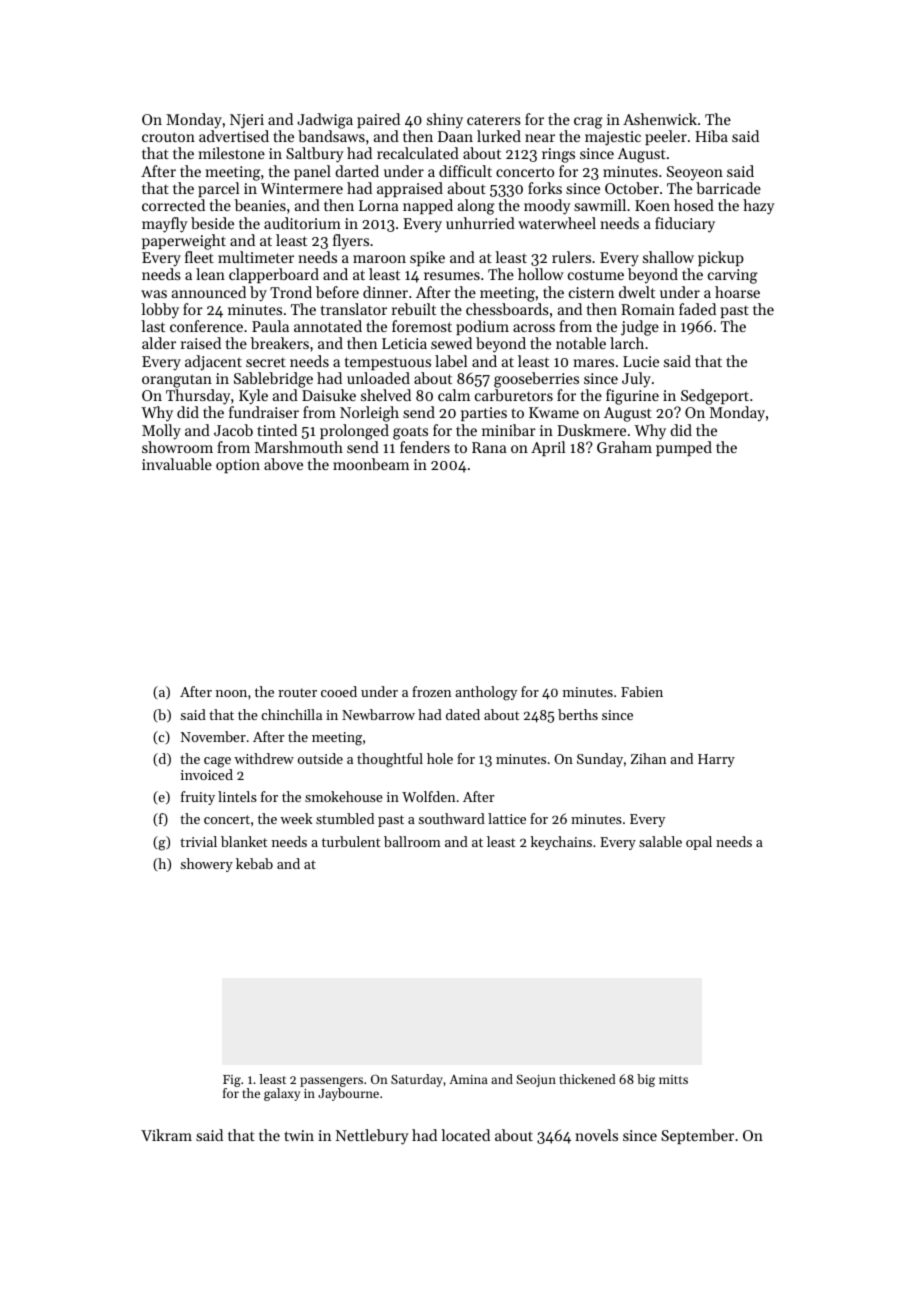 The width and height of the screenshot is (924, 1311). What do you see at coordinates (494, 120) in the screenshot?
I see `caterers` at bounding box center [494, 120].
